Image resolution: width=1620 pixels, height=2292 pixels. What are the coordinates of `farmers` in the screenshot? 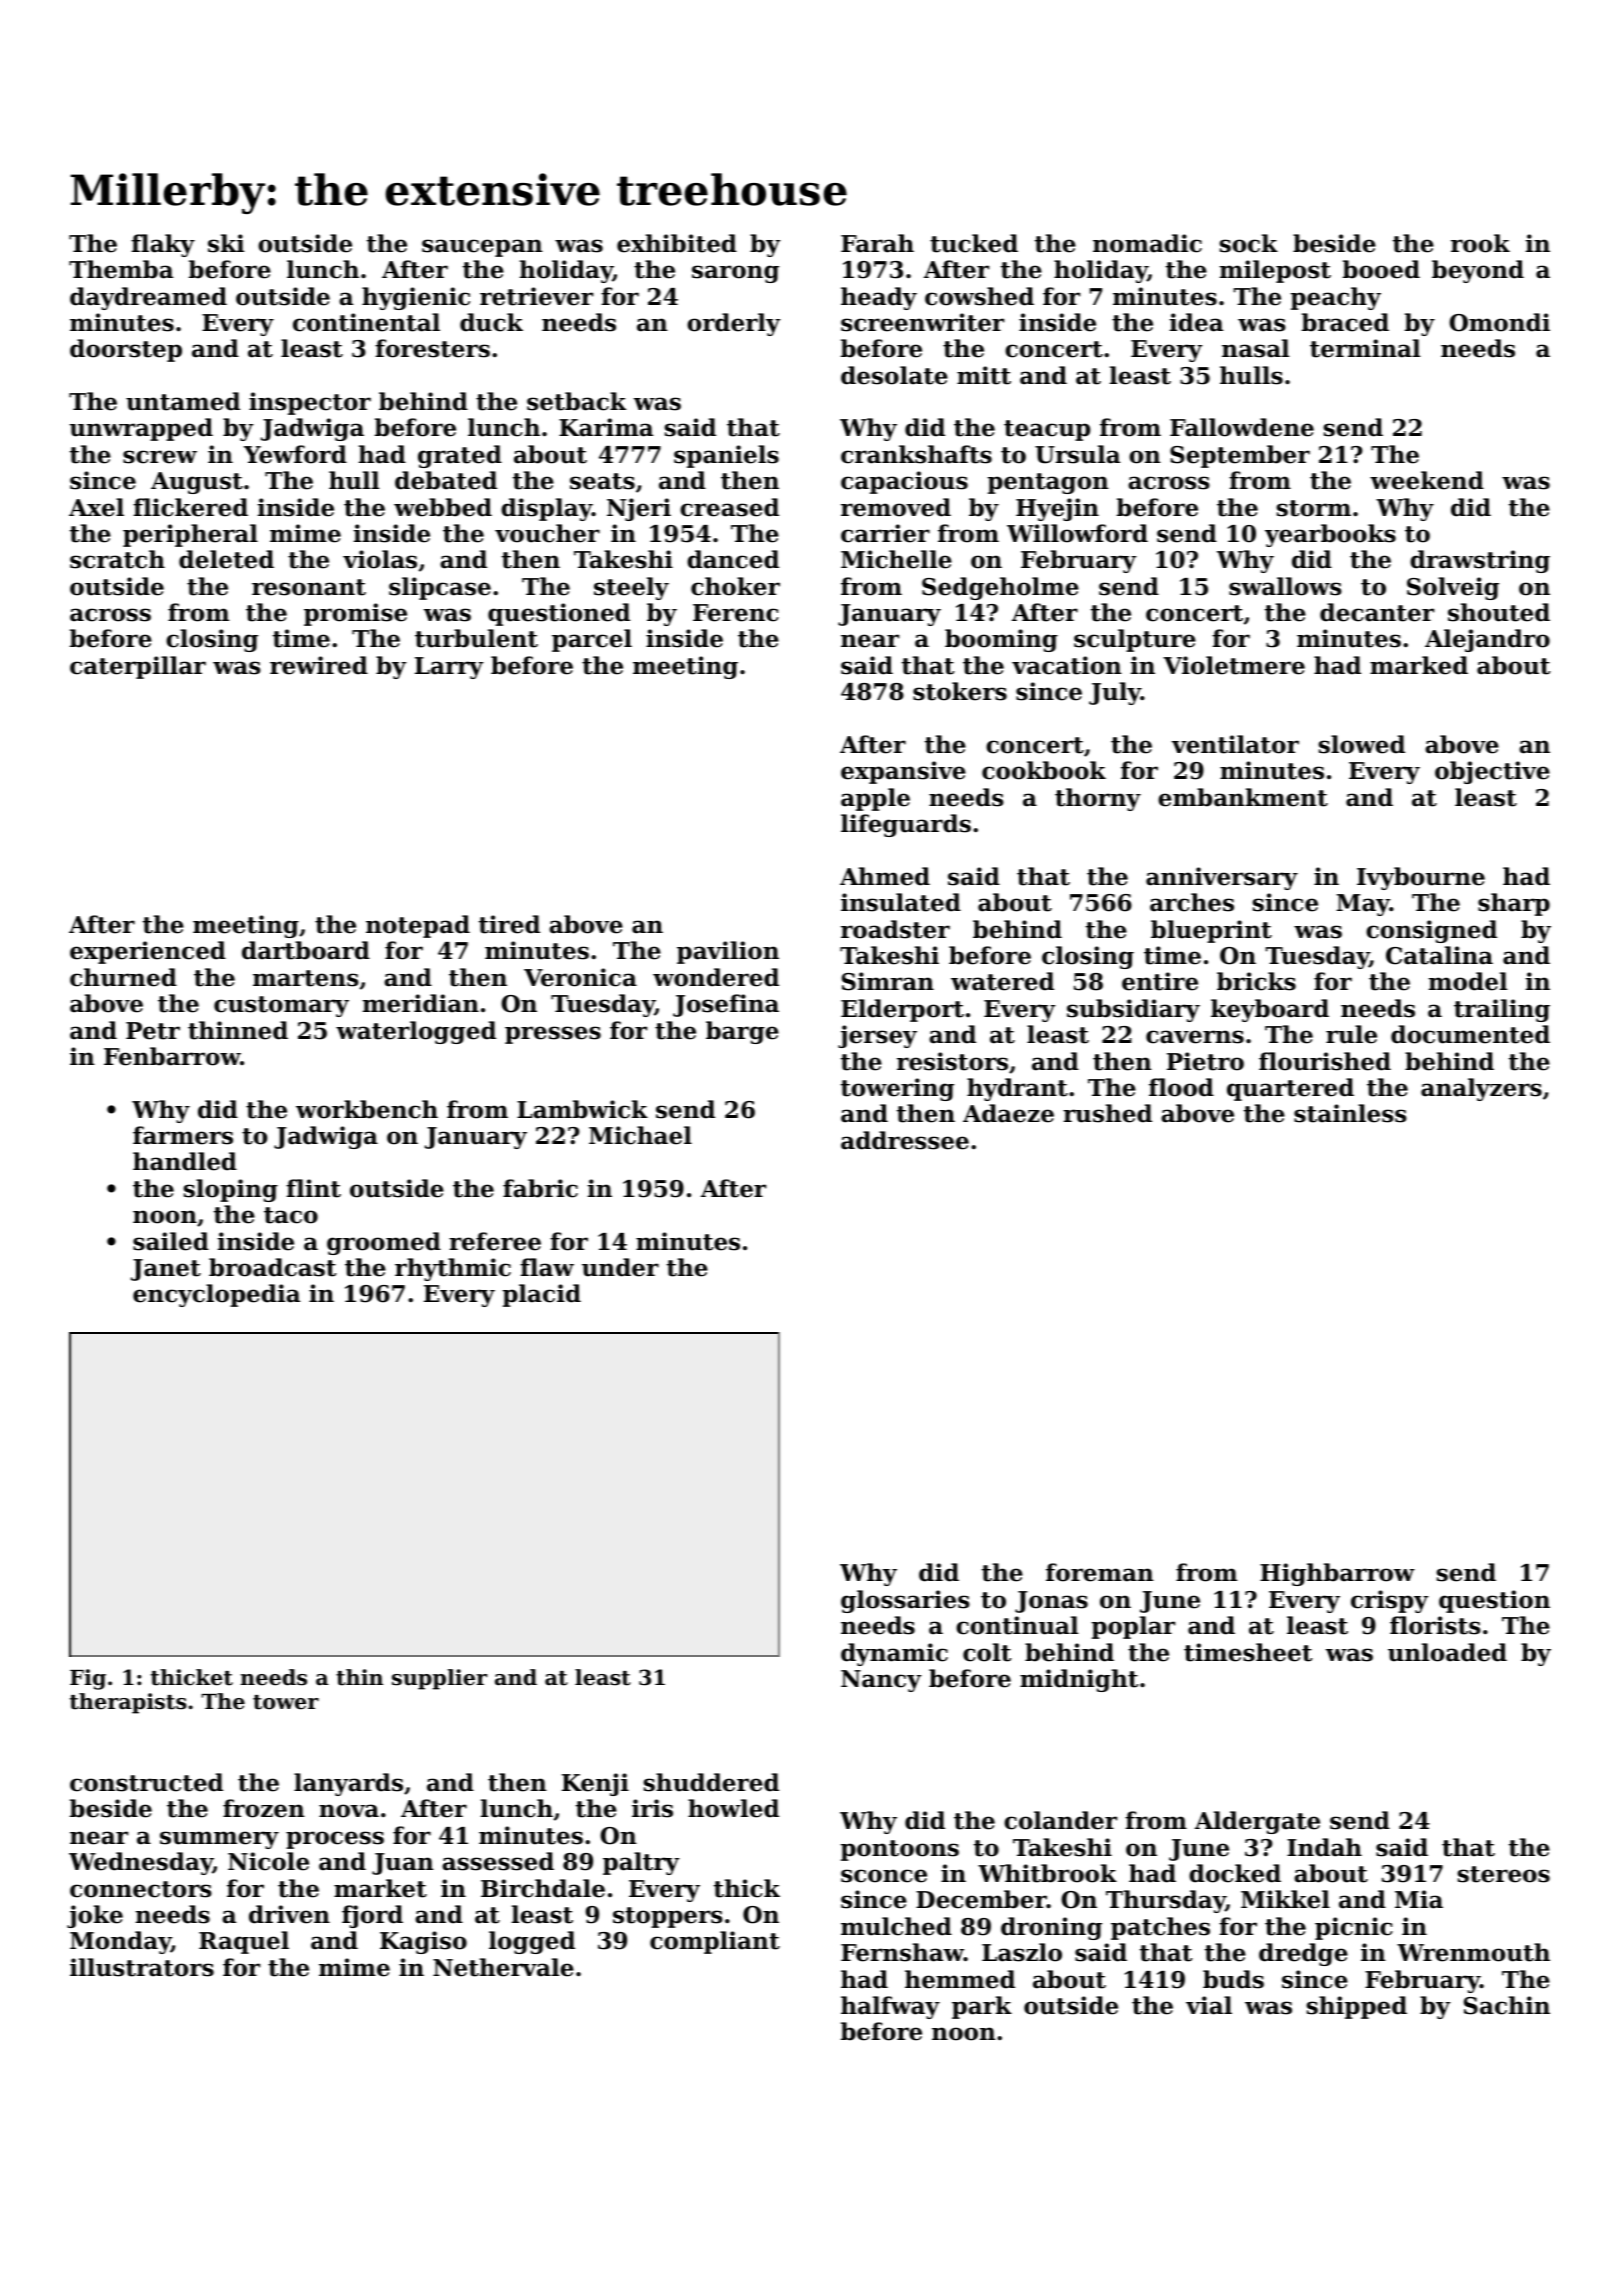 It's located at (183, 1135).
